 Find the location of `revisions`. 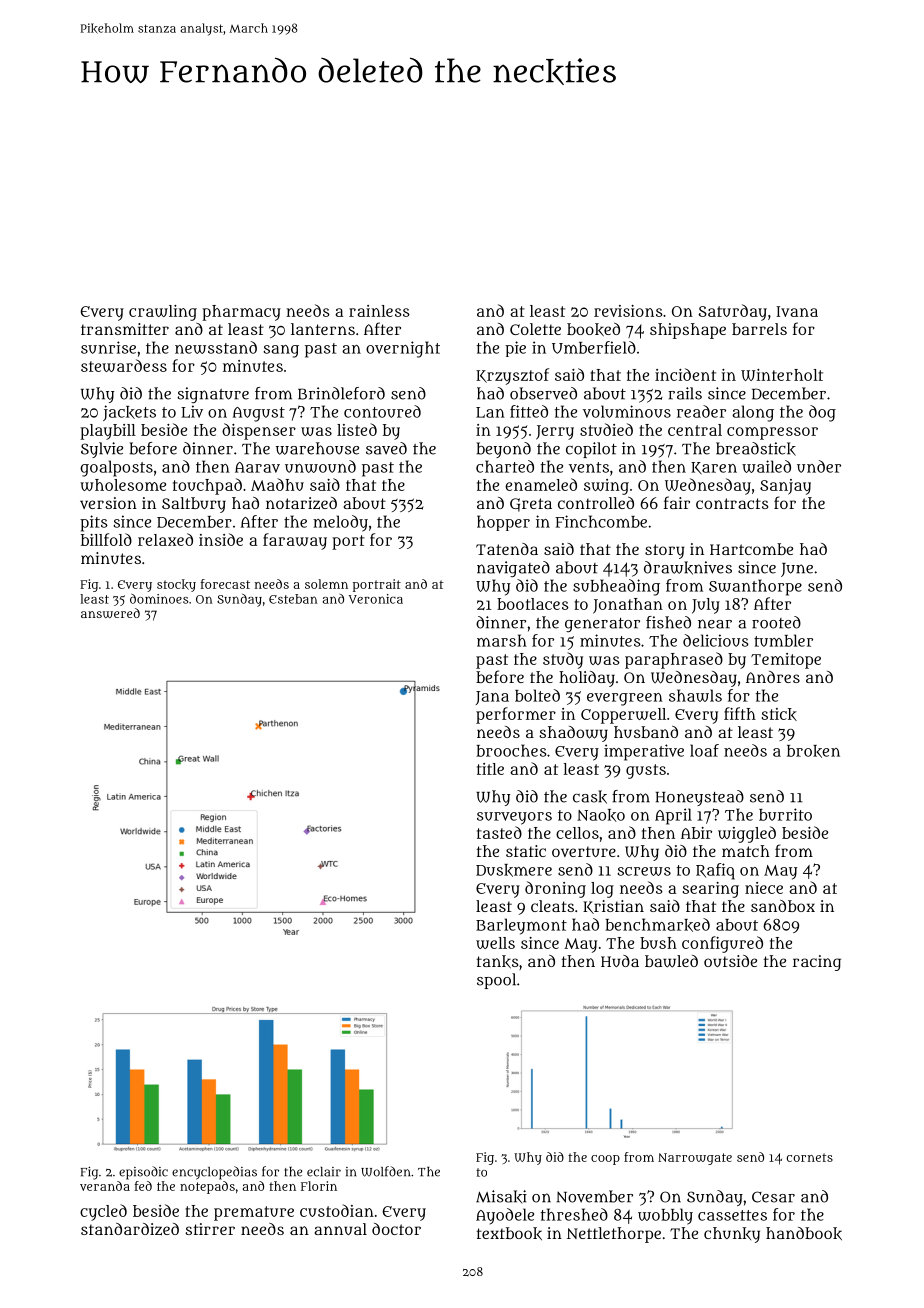

revisions is located at coordinates (628, 311).
